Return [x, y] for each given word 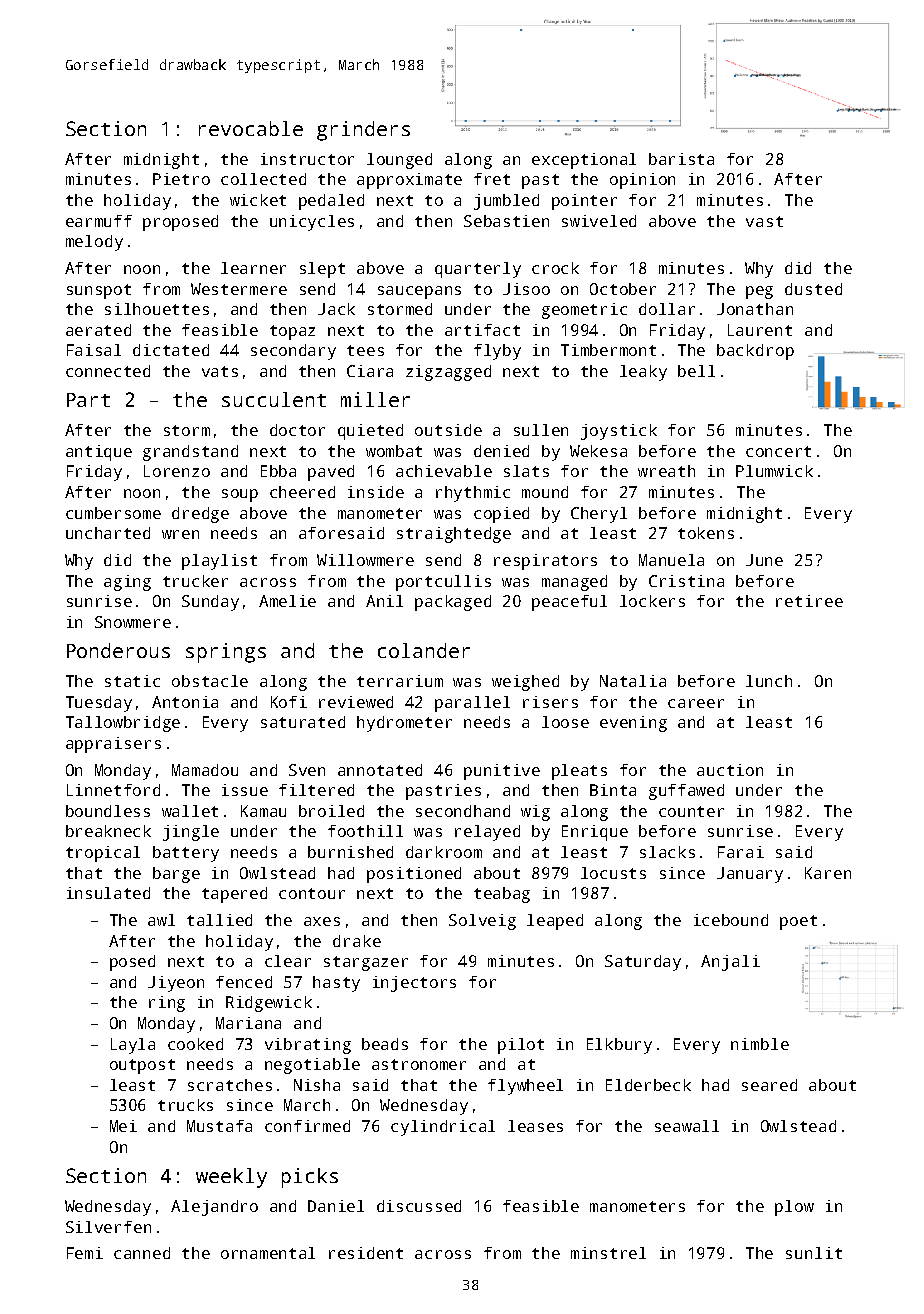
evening [633, 724]
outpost [142, 1066]
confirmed [307, 1126]
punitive [502, 772]
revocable [251, 128]
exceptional [584, 161]
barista [681, 159]
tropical [103, 854]
